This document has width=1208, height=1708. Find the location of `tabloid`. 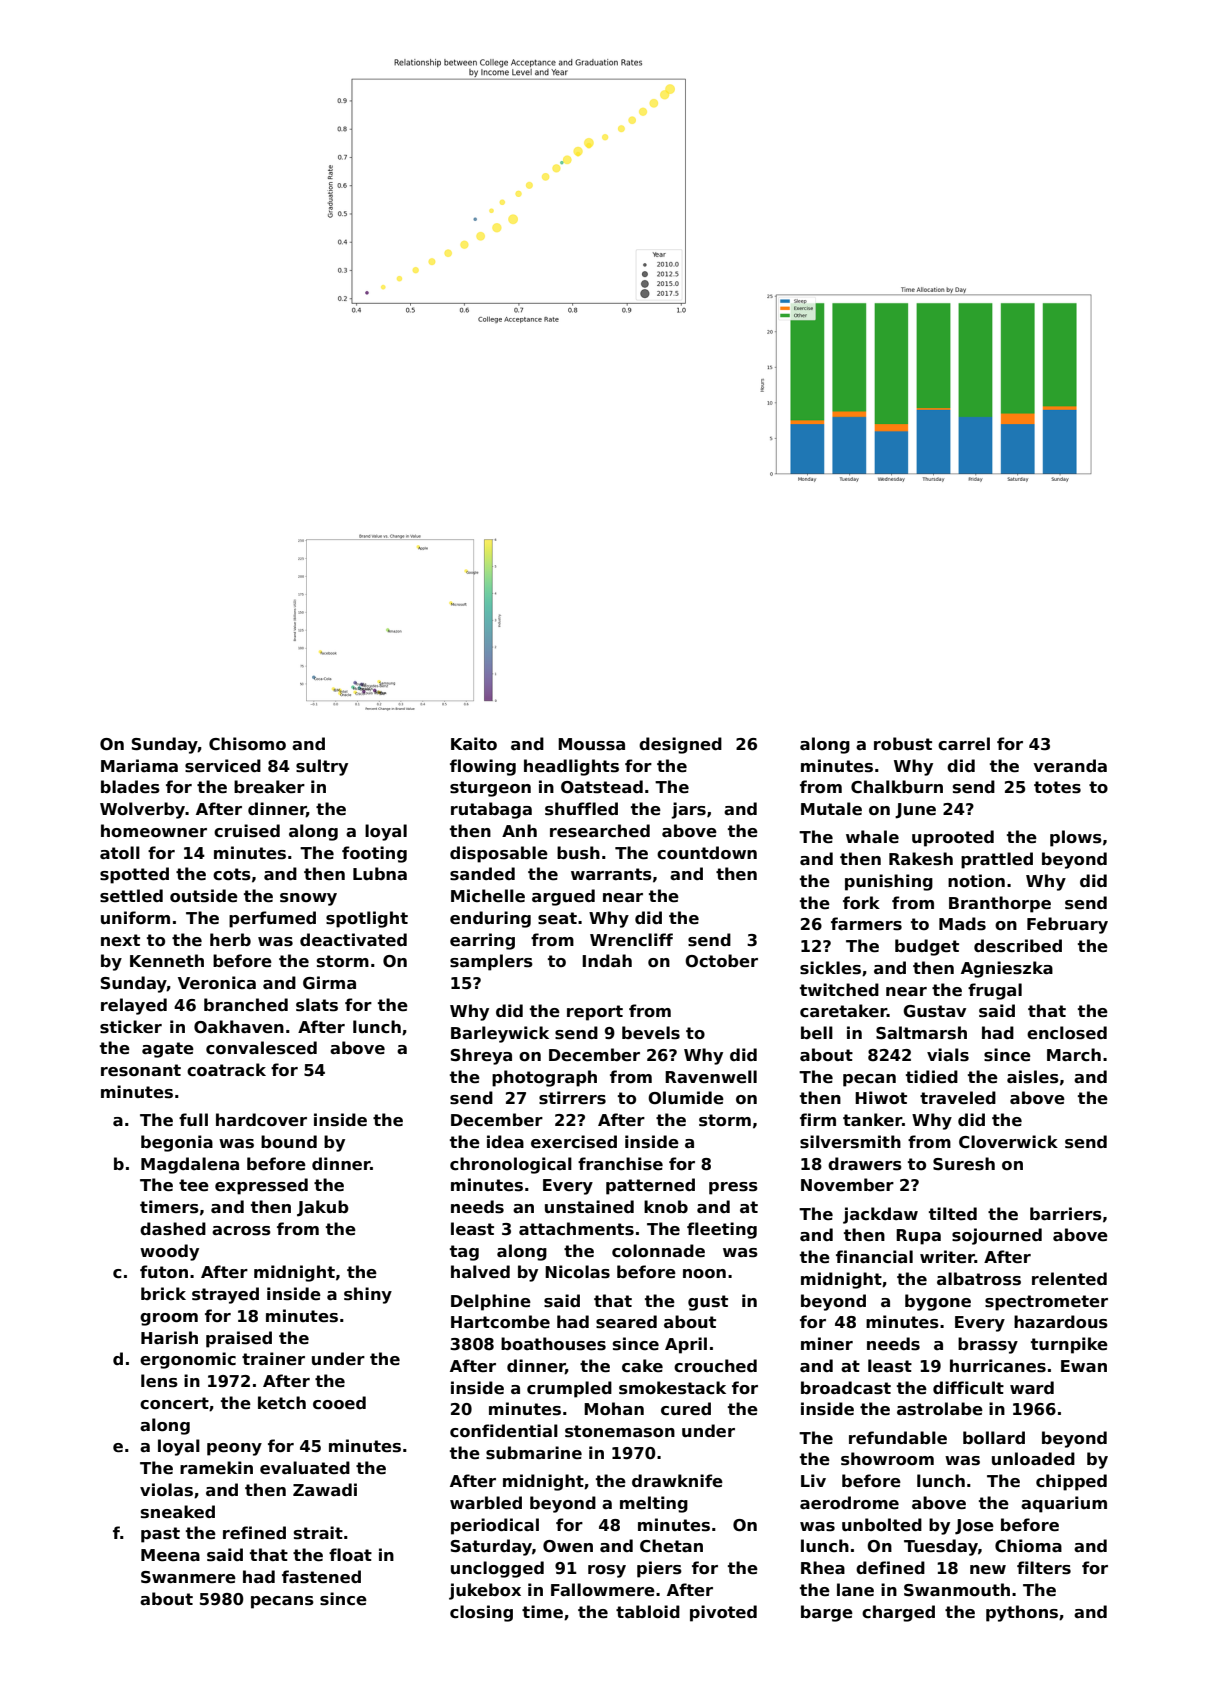

tabloid is located at coordinates (648, 1611).
